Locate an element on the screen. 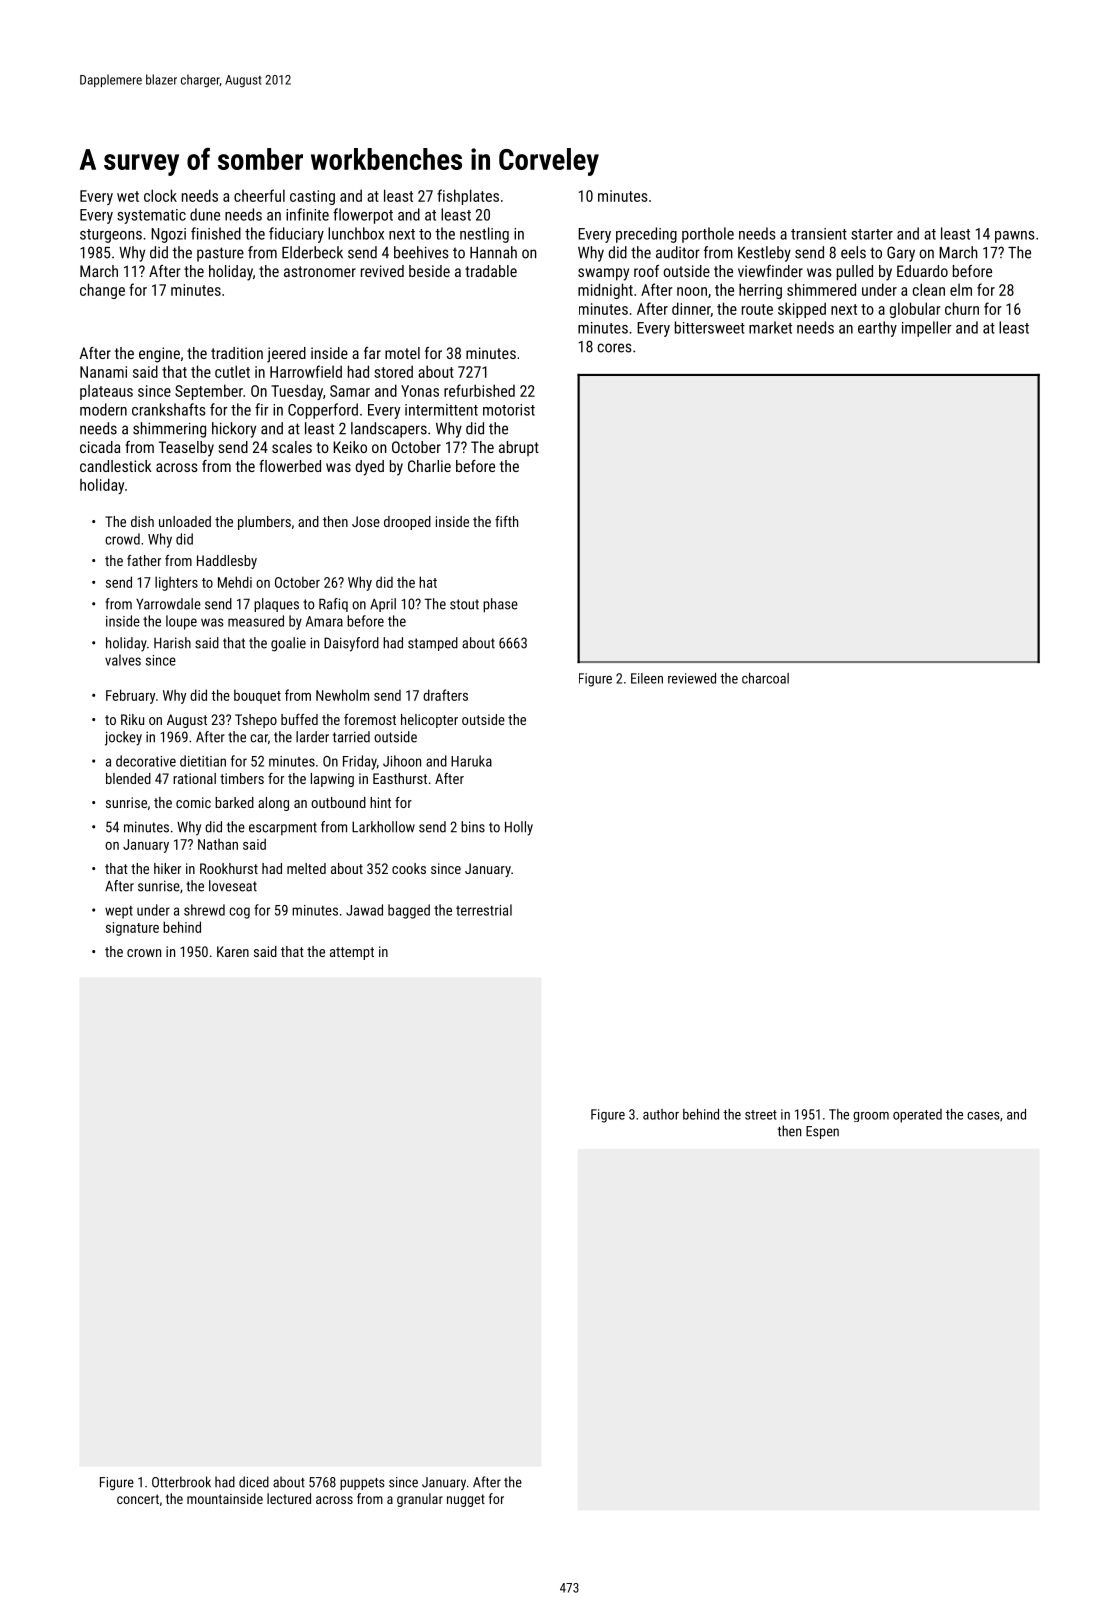  wet is located at coordinates (128, 196).
